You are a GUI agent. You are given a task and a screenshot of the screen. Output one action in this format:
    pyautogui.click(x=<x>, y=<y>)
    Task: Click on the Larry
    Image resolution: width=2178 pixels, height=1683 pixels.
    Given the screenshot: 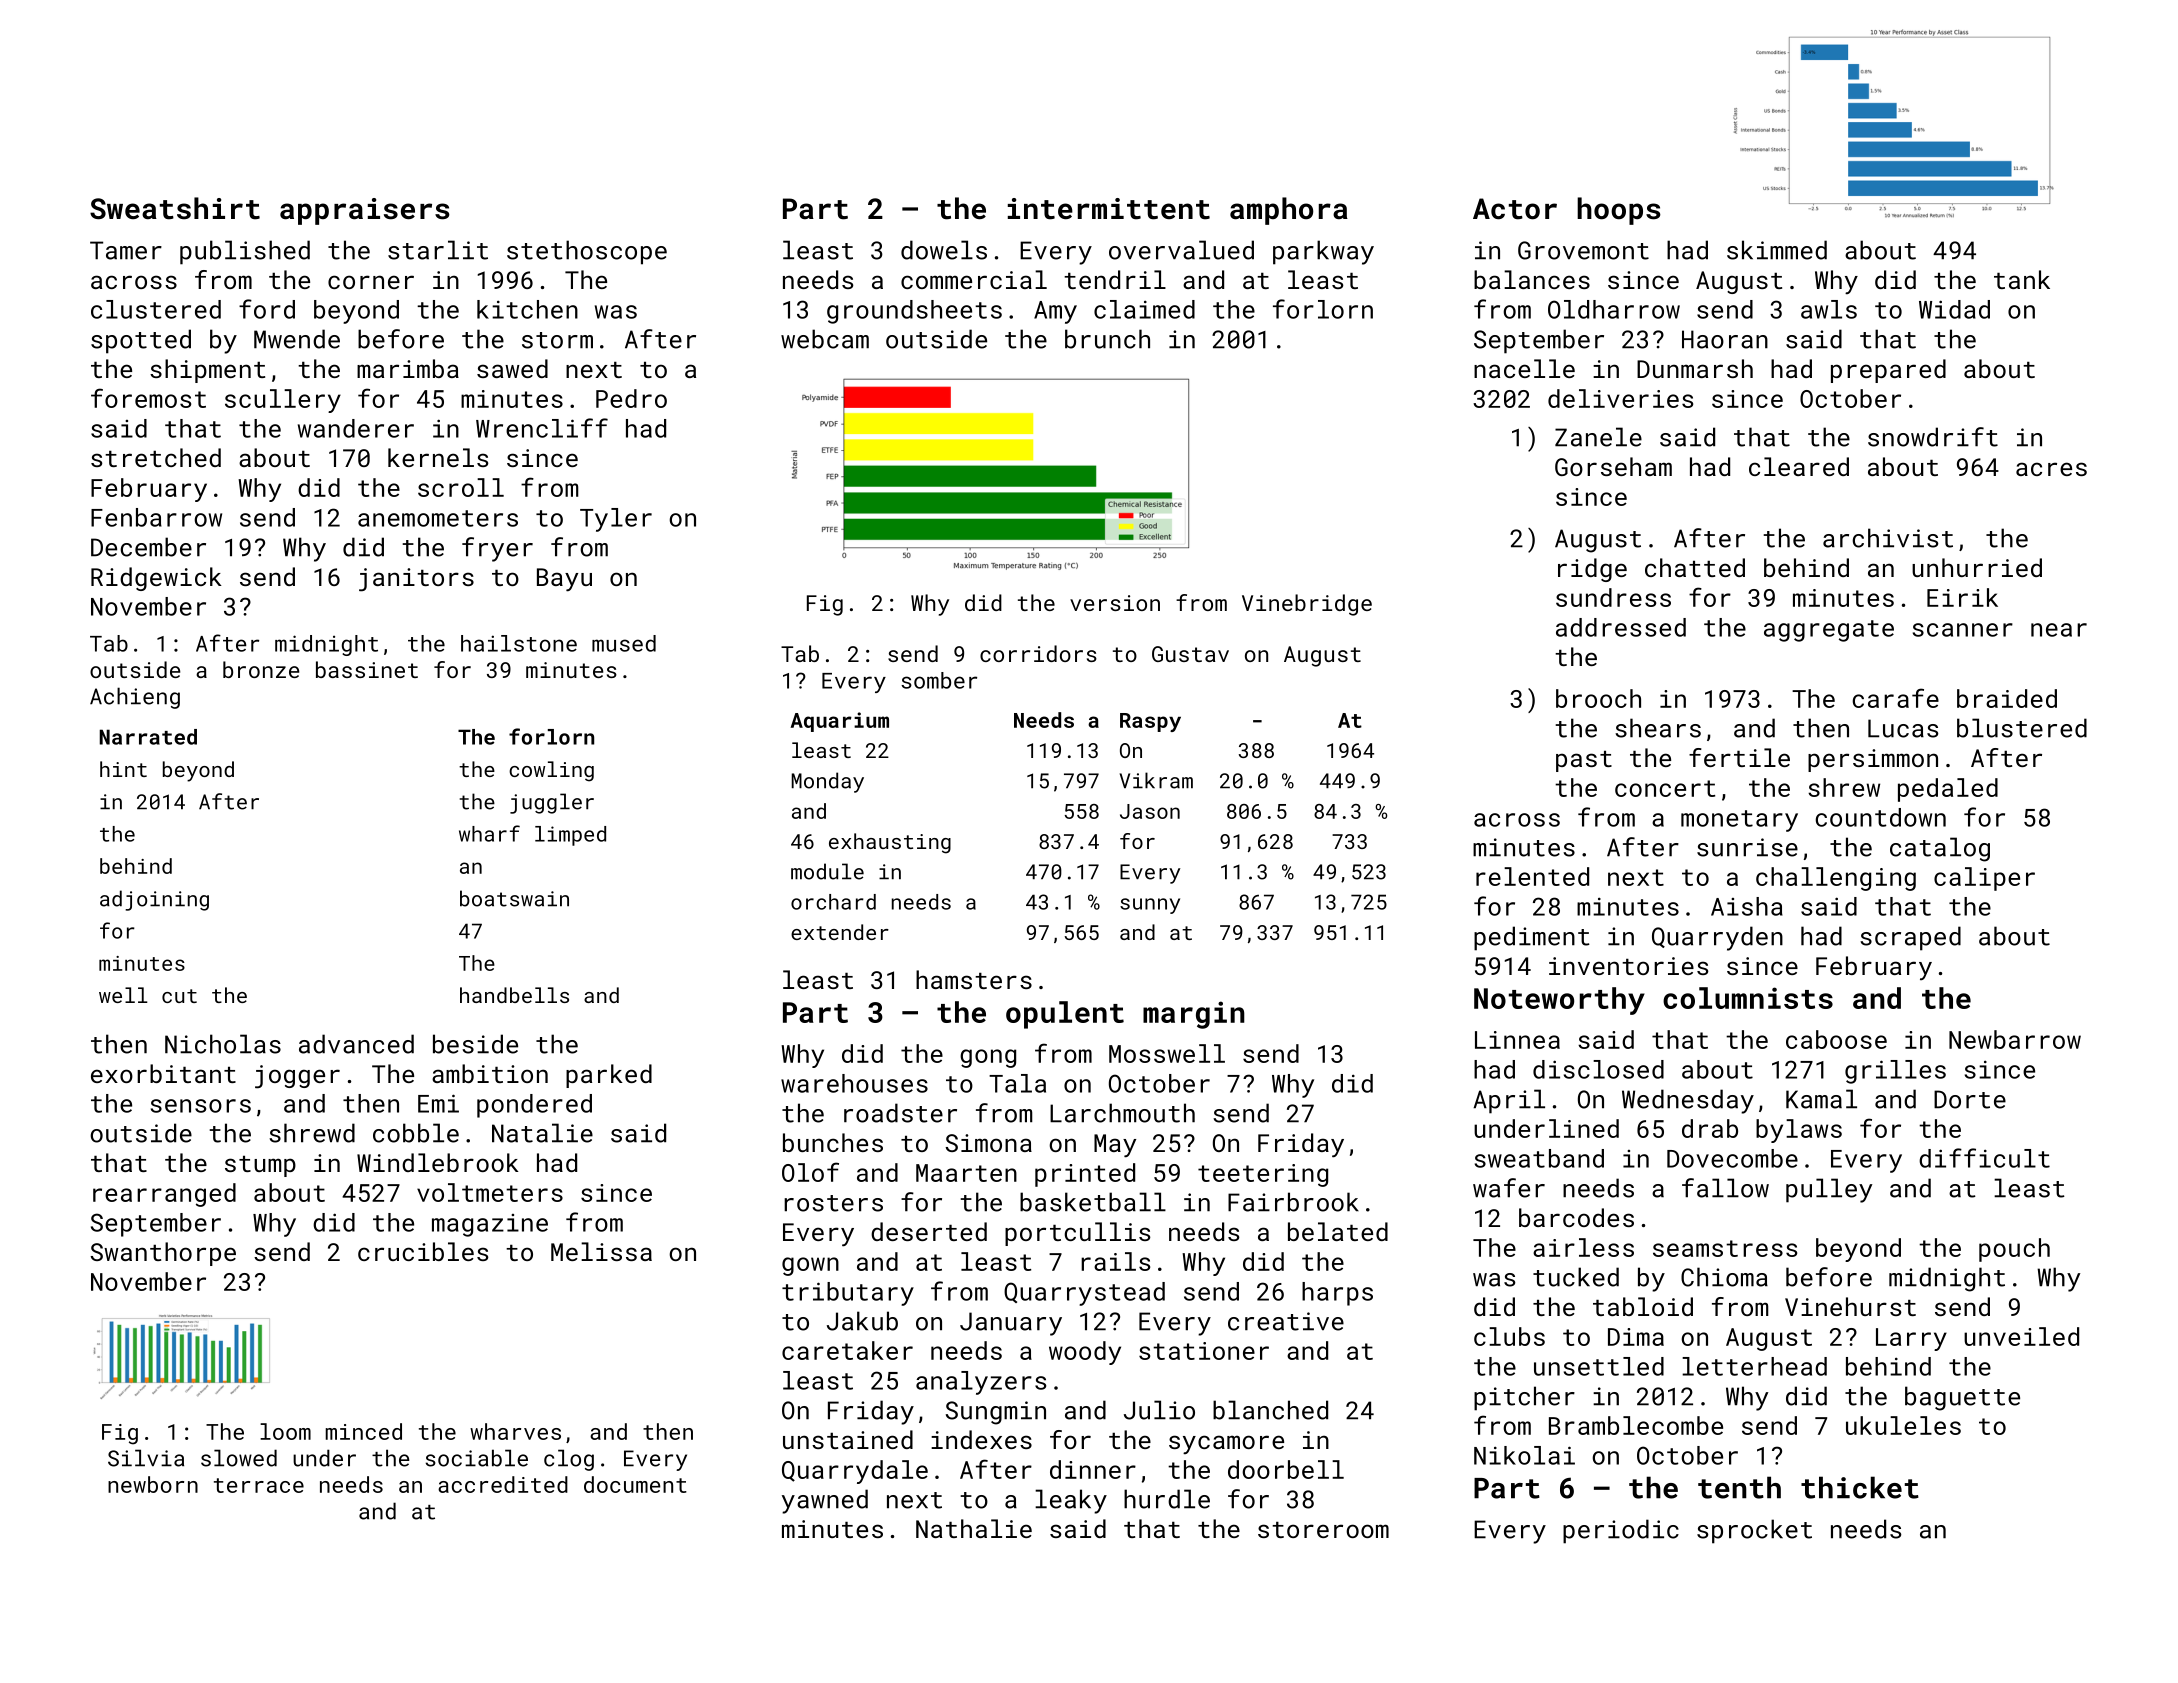 What is the action you would take?
    pyautogui.click(x=1911, y=1339)
